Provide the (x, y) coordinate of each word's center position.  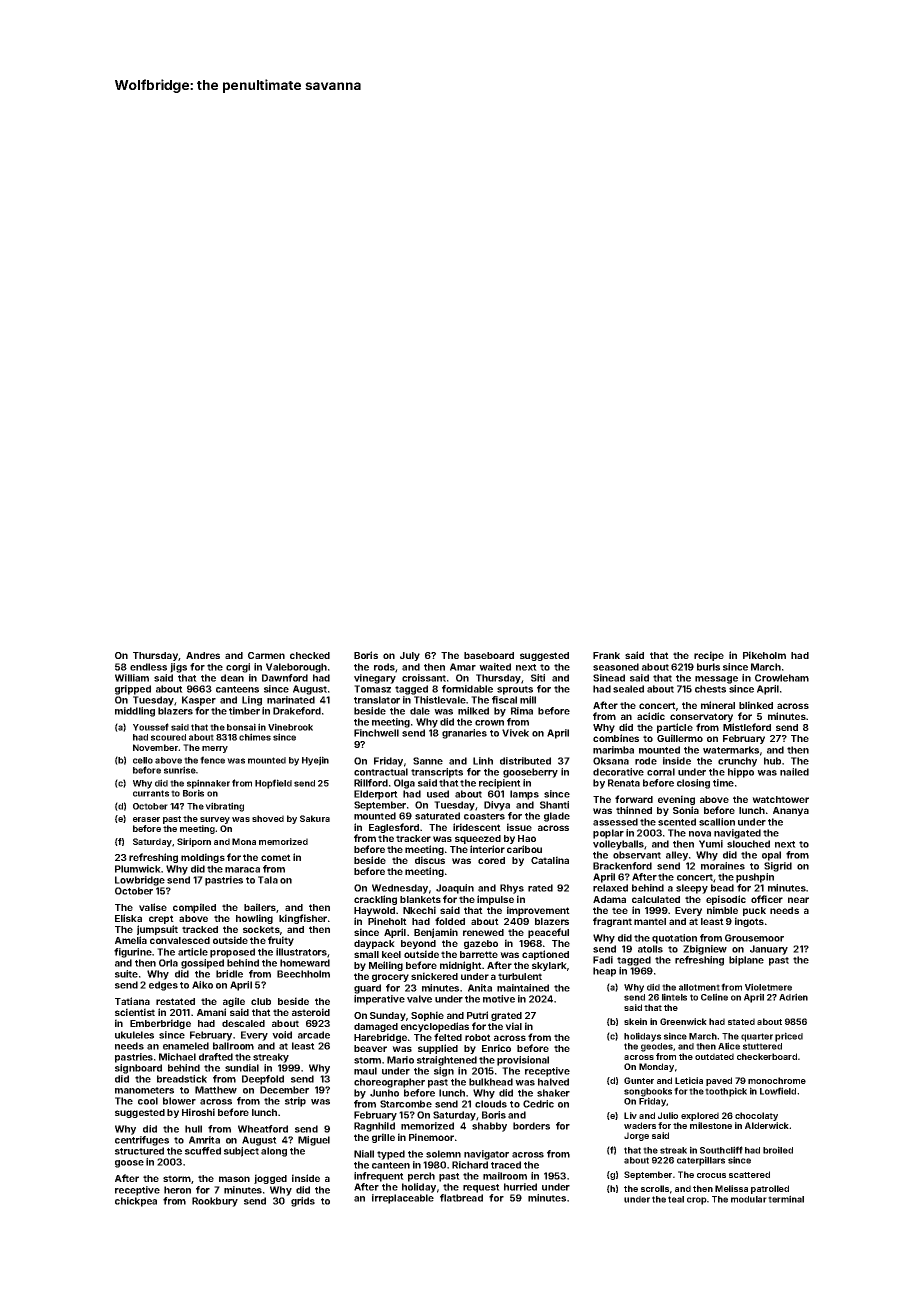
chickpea (136, 1202)
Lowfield (778, 1091)
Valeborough (296, 668)
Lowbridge (140, 881)
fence (212, 760)
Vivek (515, 733)
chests (710, 689)
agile (234, 1002)
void (282, 1035)
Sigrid (778, 867)
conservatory (701, 717)
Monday (656, 1067)
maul (365, 1071)
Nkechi (419, 910)
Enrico (496, 1048)
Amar (463, 667)
